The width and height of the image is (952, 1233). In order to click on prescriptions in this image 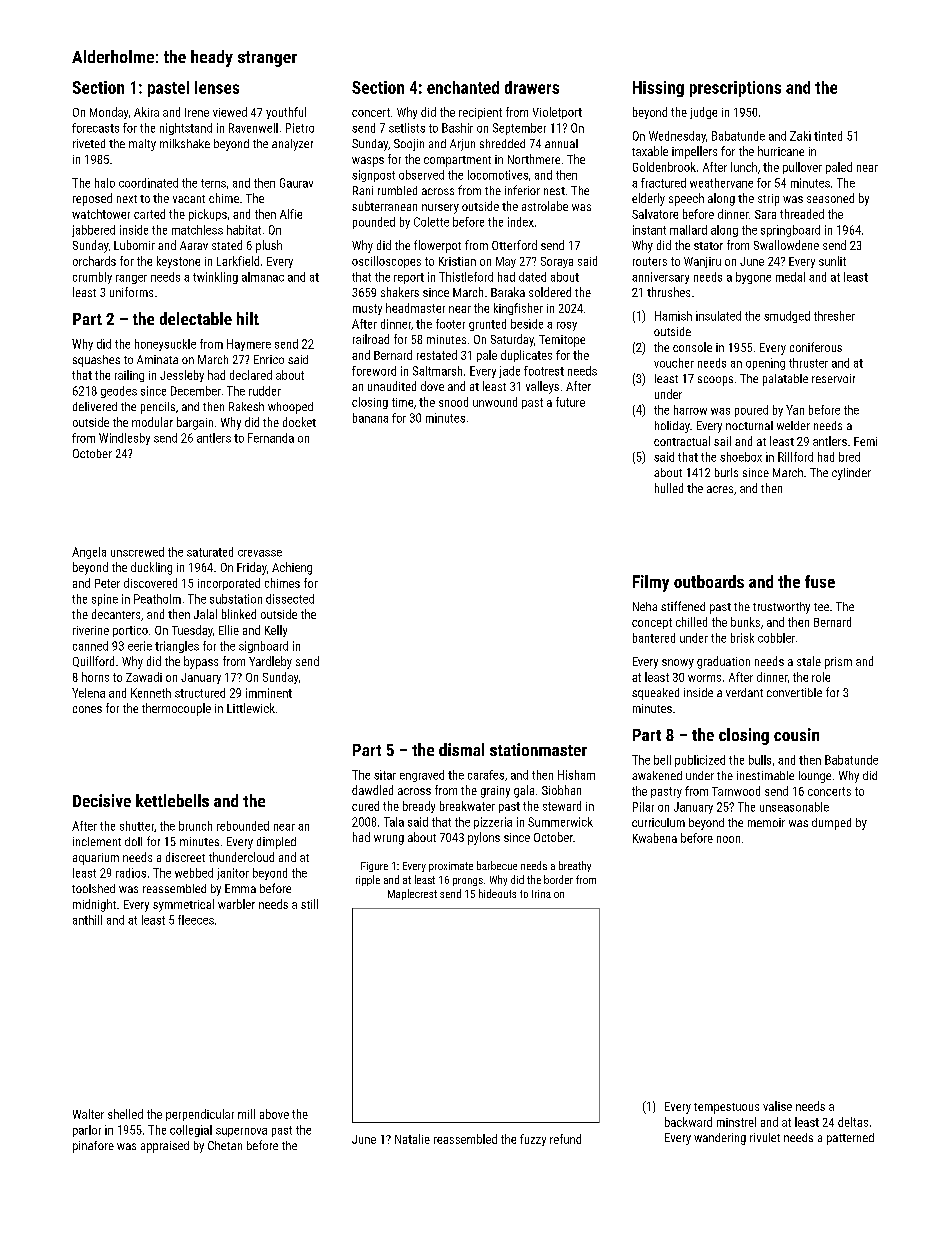, I will do `click(735, 89)`.
